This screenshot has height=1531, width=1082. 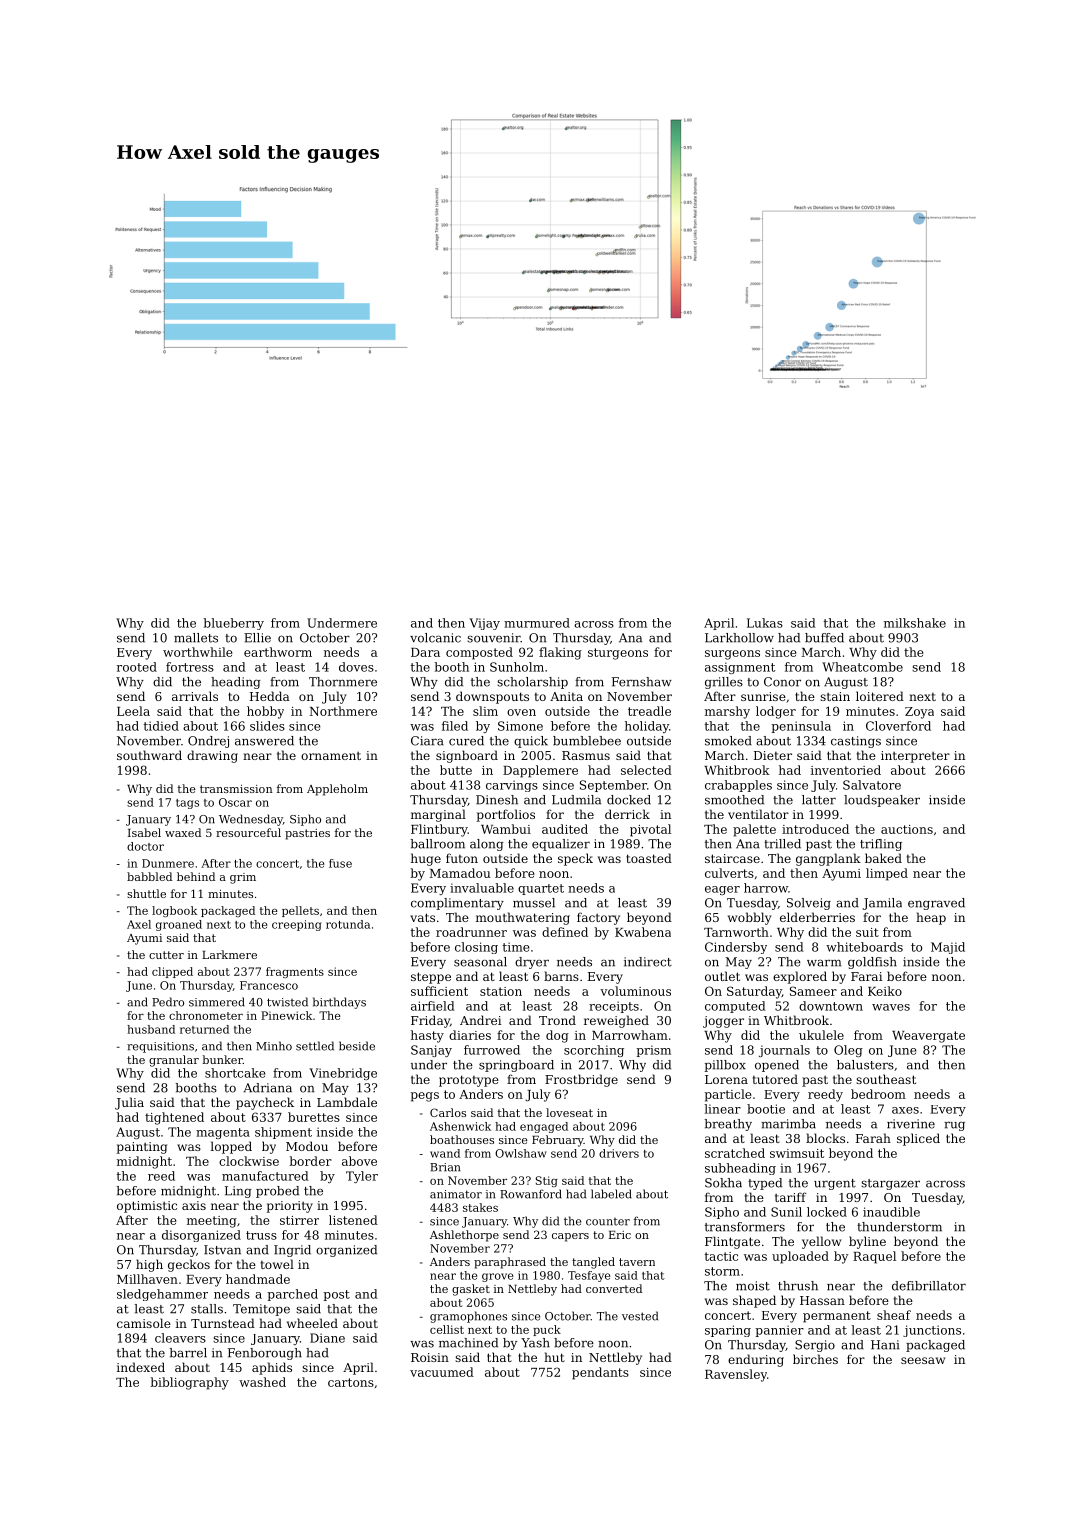 I want to click on cartons, so click(x=351, y=1382).
